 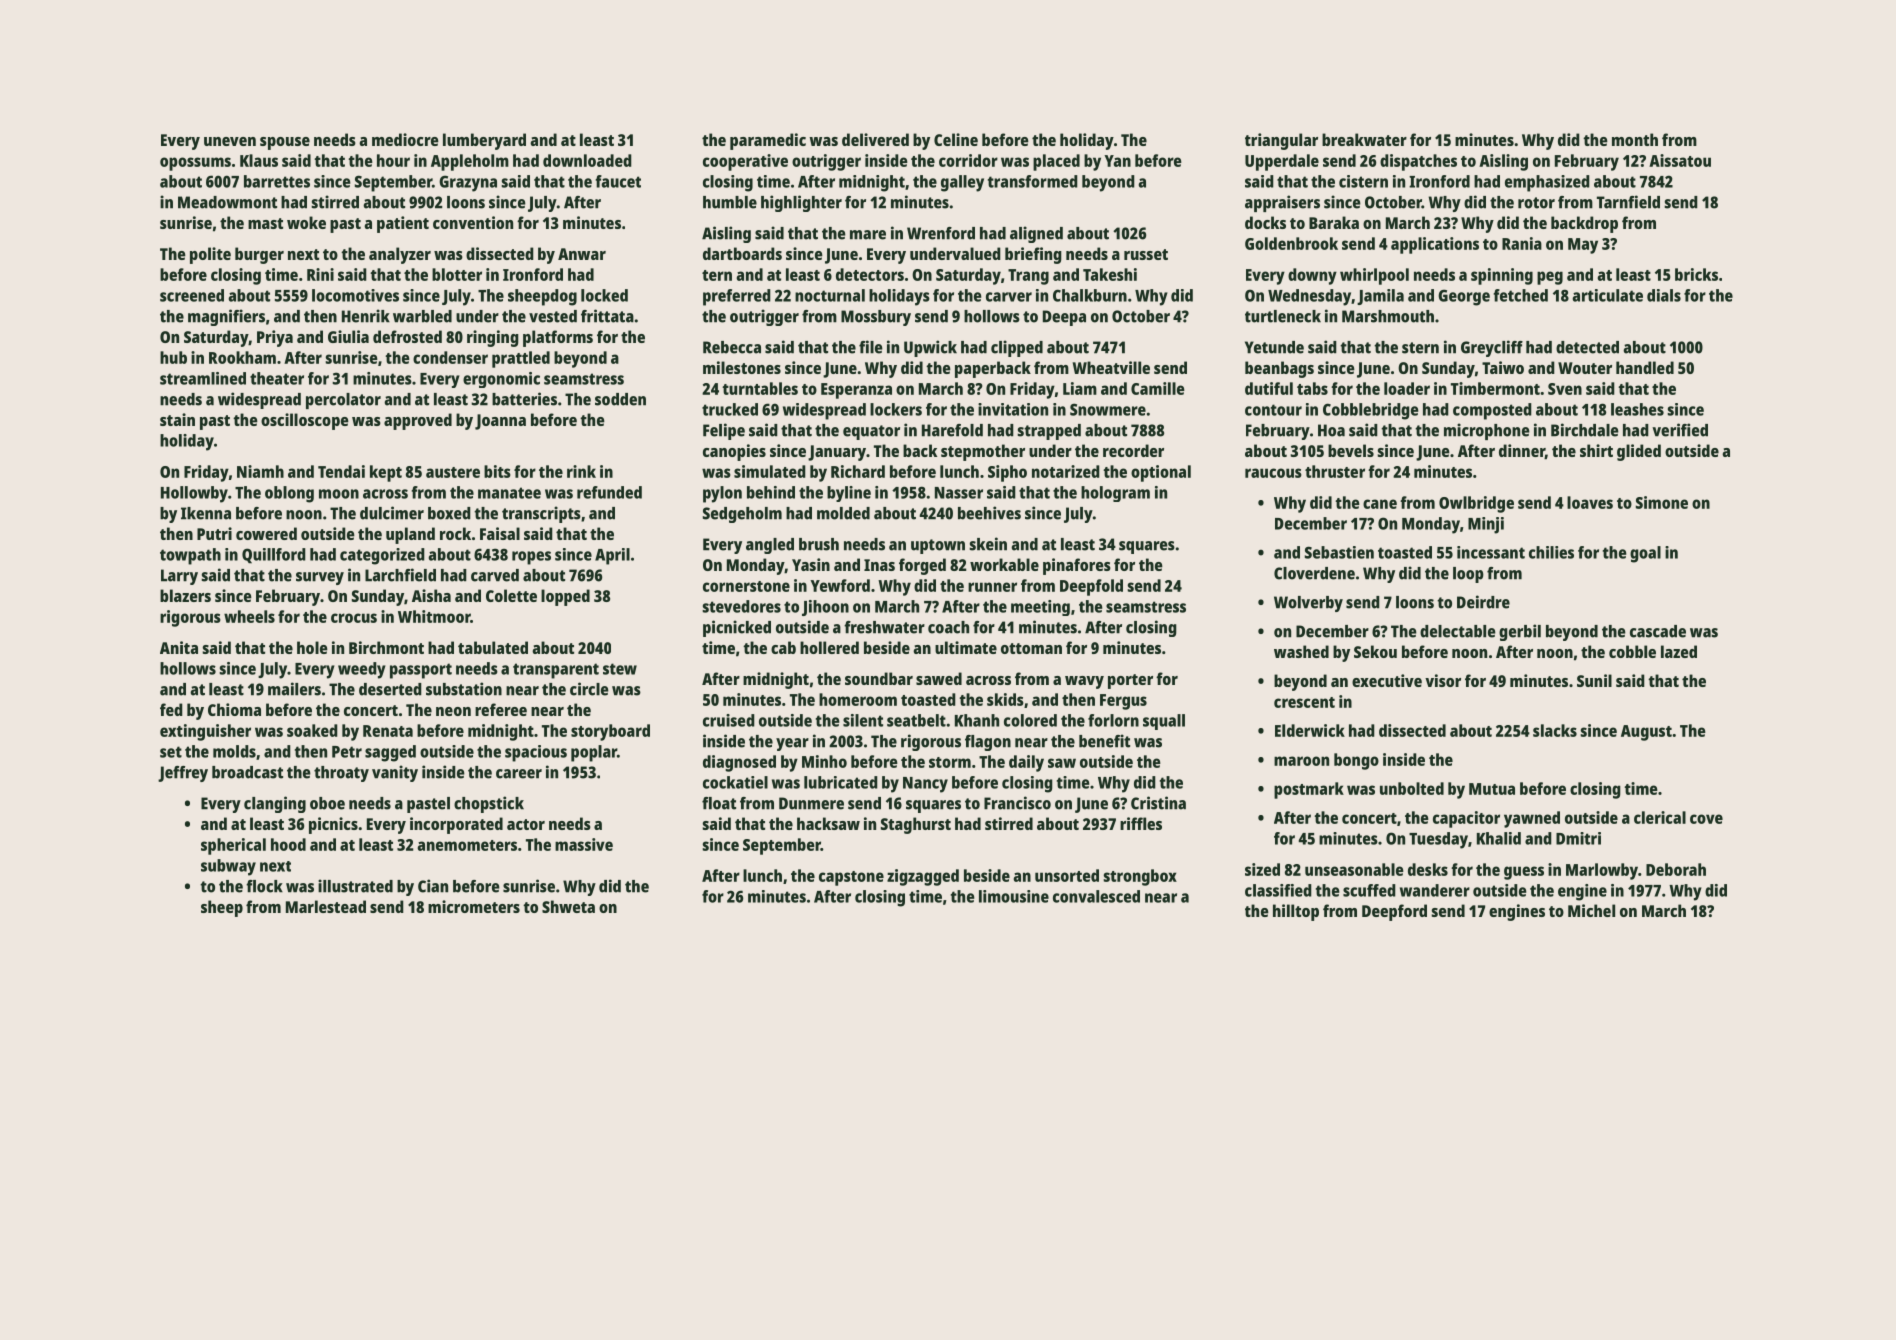 I want to click on barrettes, so click(x=277, y=181).
